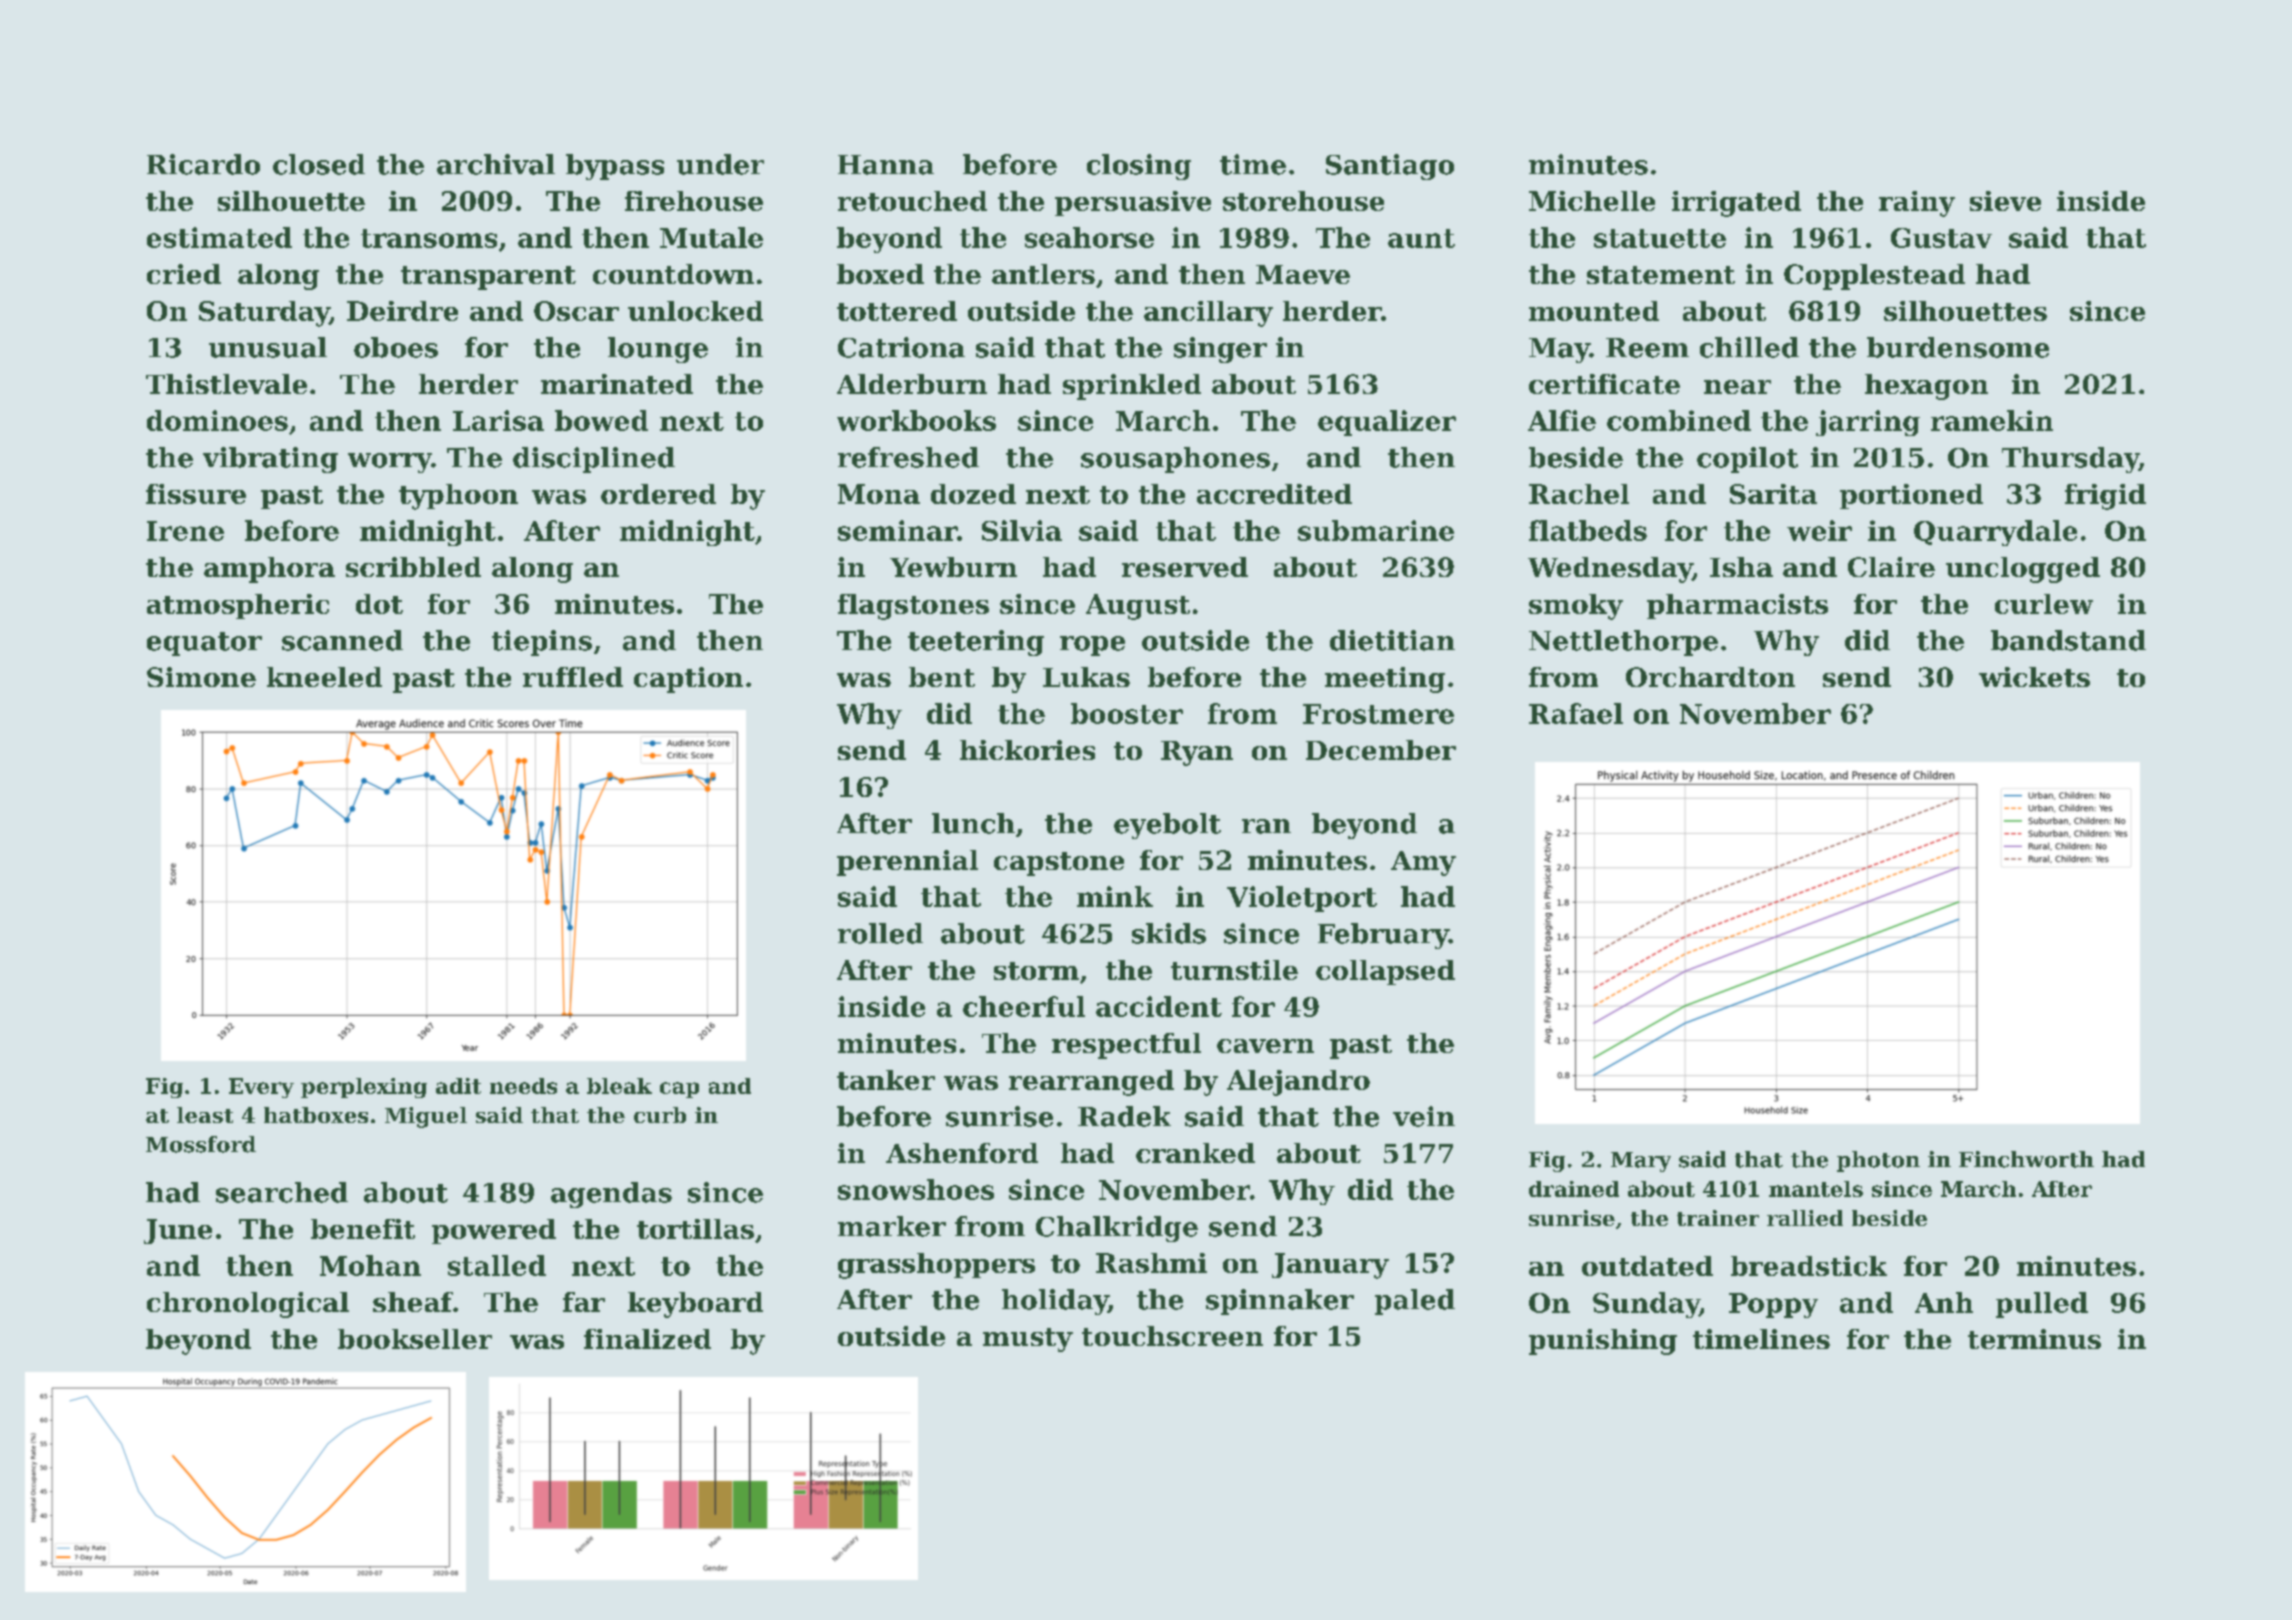 This screenshot has height=1620, width=2292. What do you see at coordinates (2005, 201) in the screenshot?
I see `sieve` at bounding box center [2005, 201].
